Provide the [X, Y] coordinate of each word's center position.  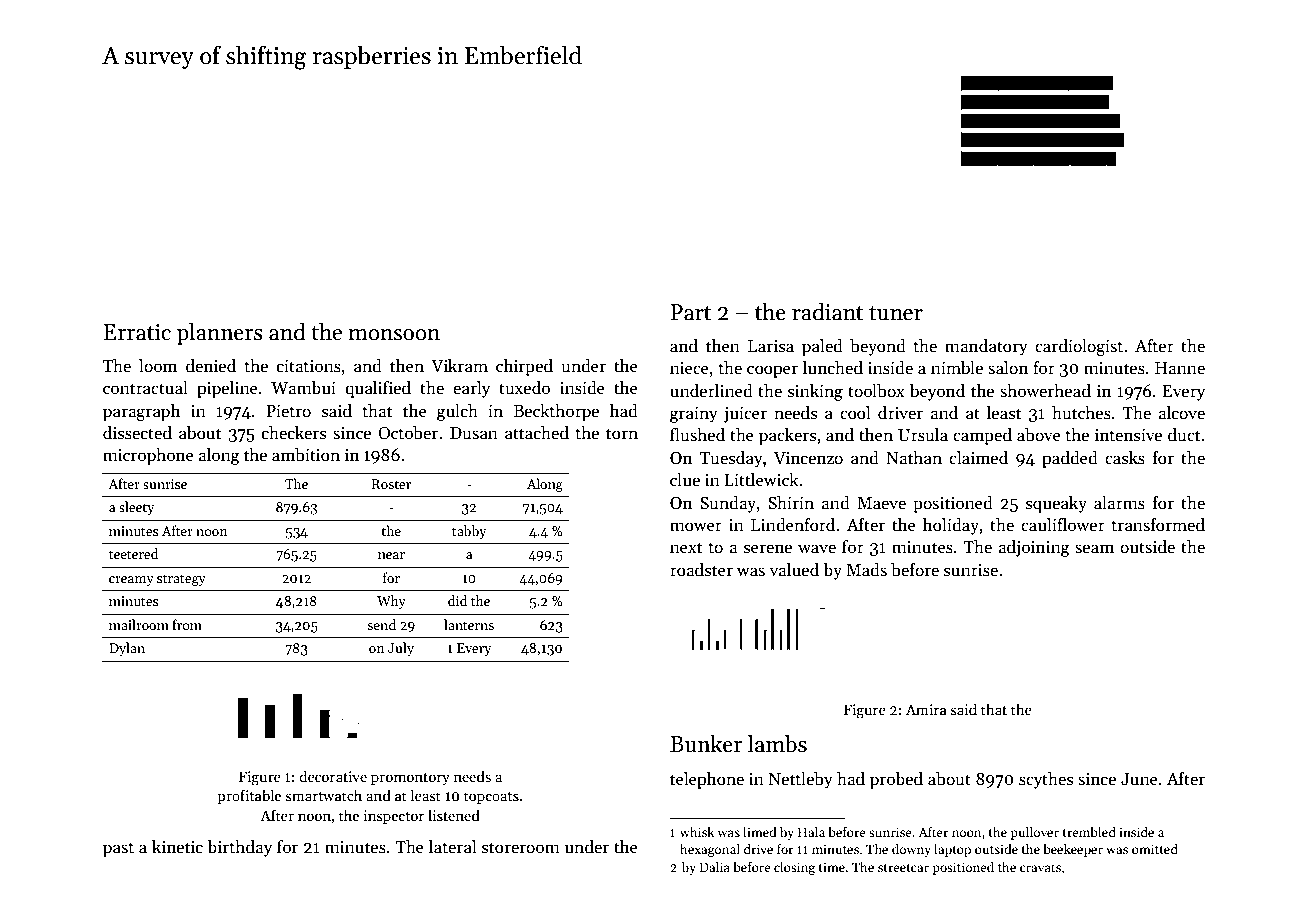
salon [1008, 368]
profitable [249, 796]
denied [211, 366]
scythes [1046, 780]
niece [689, 368]
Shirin [791, 503]
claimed [978, 458]
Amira [926, 709]
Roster [391, 484]
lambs [777, 744]
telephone [707, 780]
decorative [333, 776]
